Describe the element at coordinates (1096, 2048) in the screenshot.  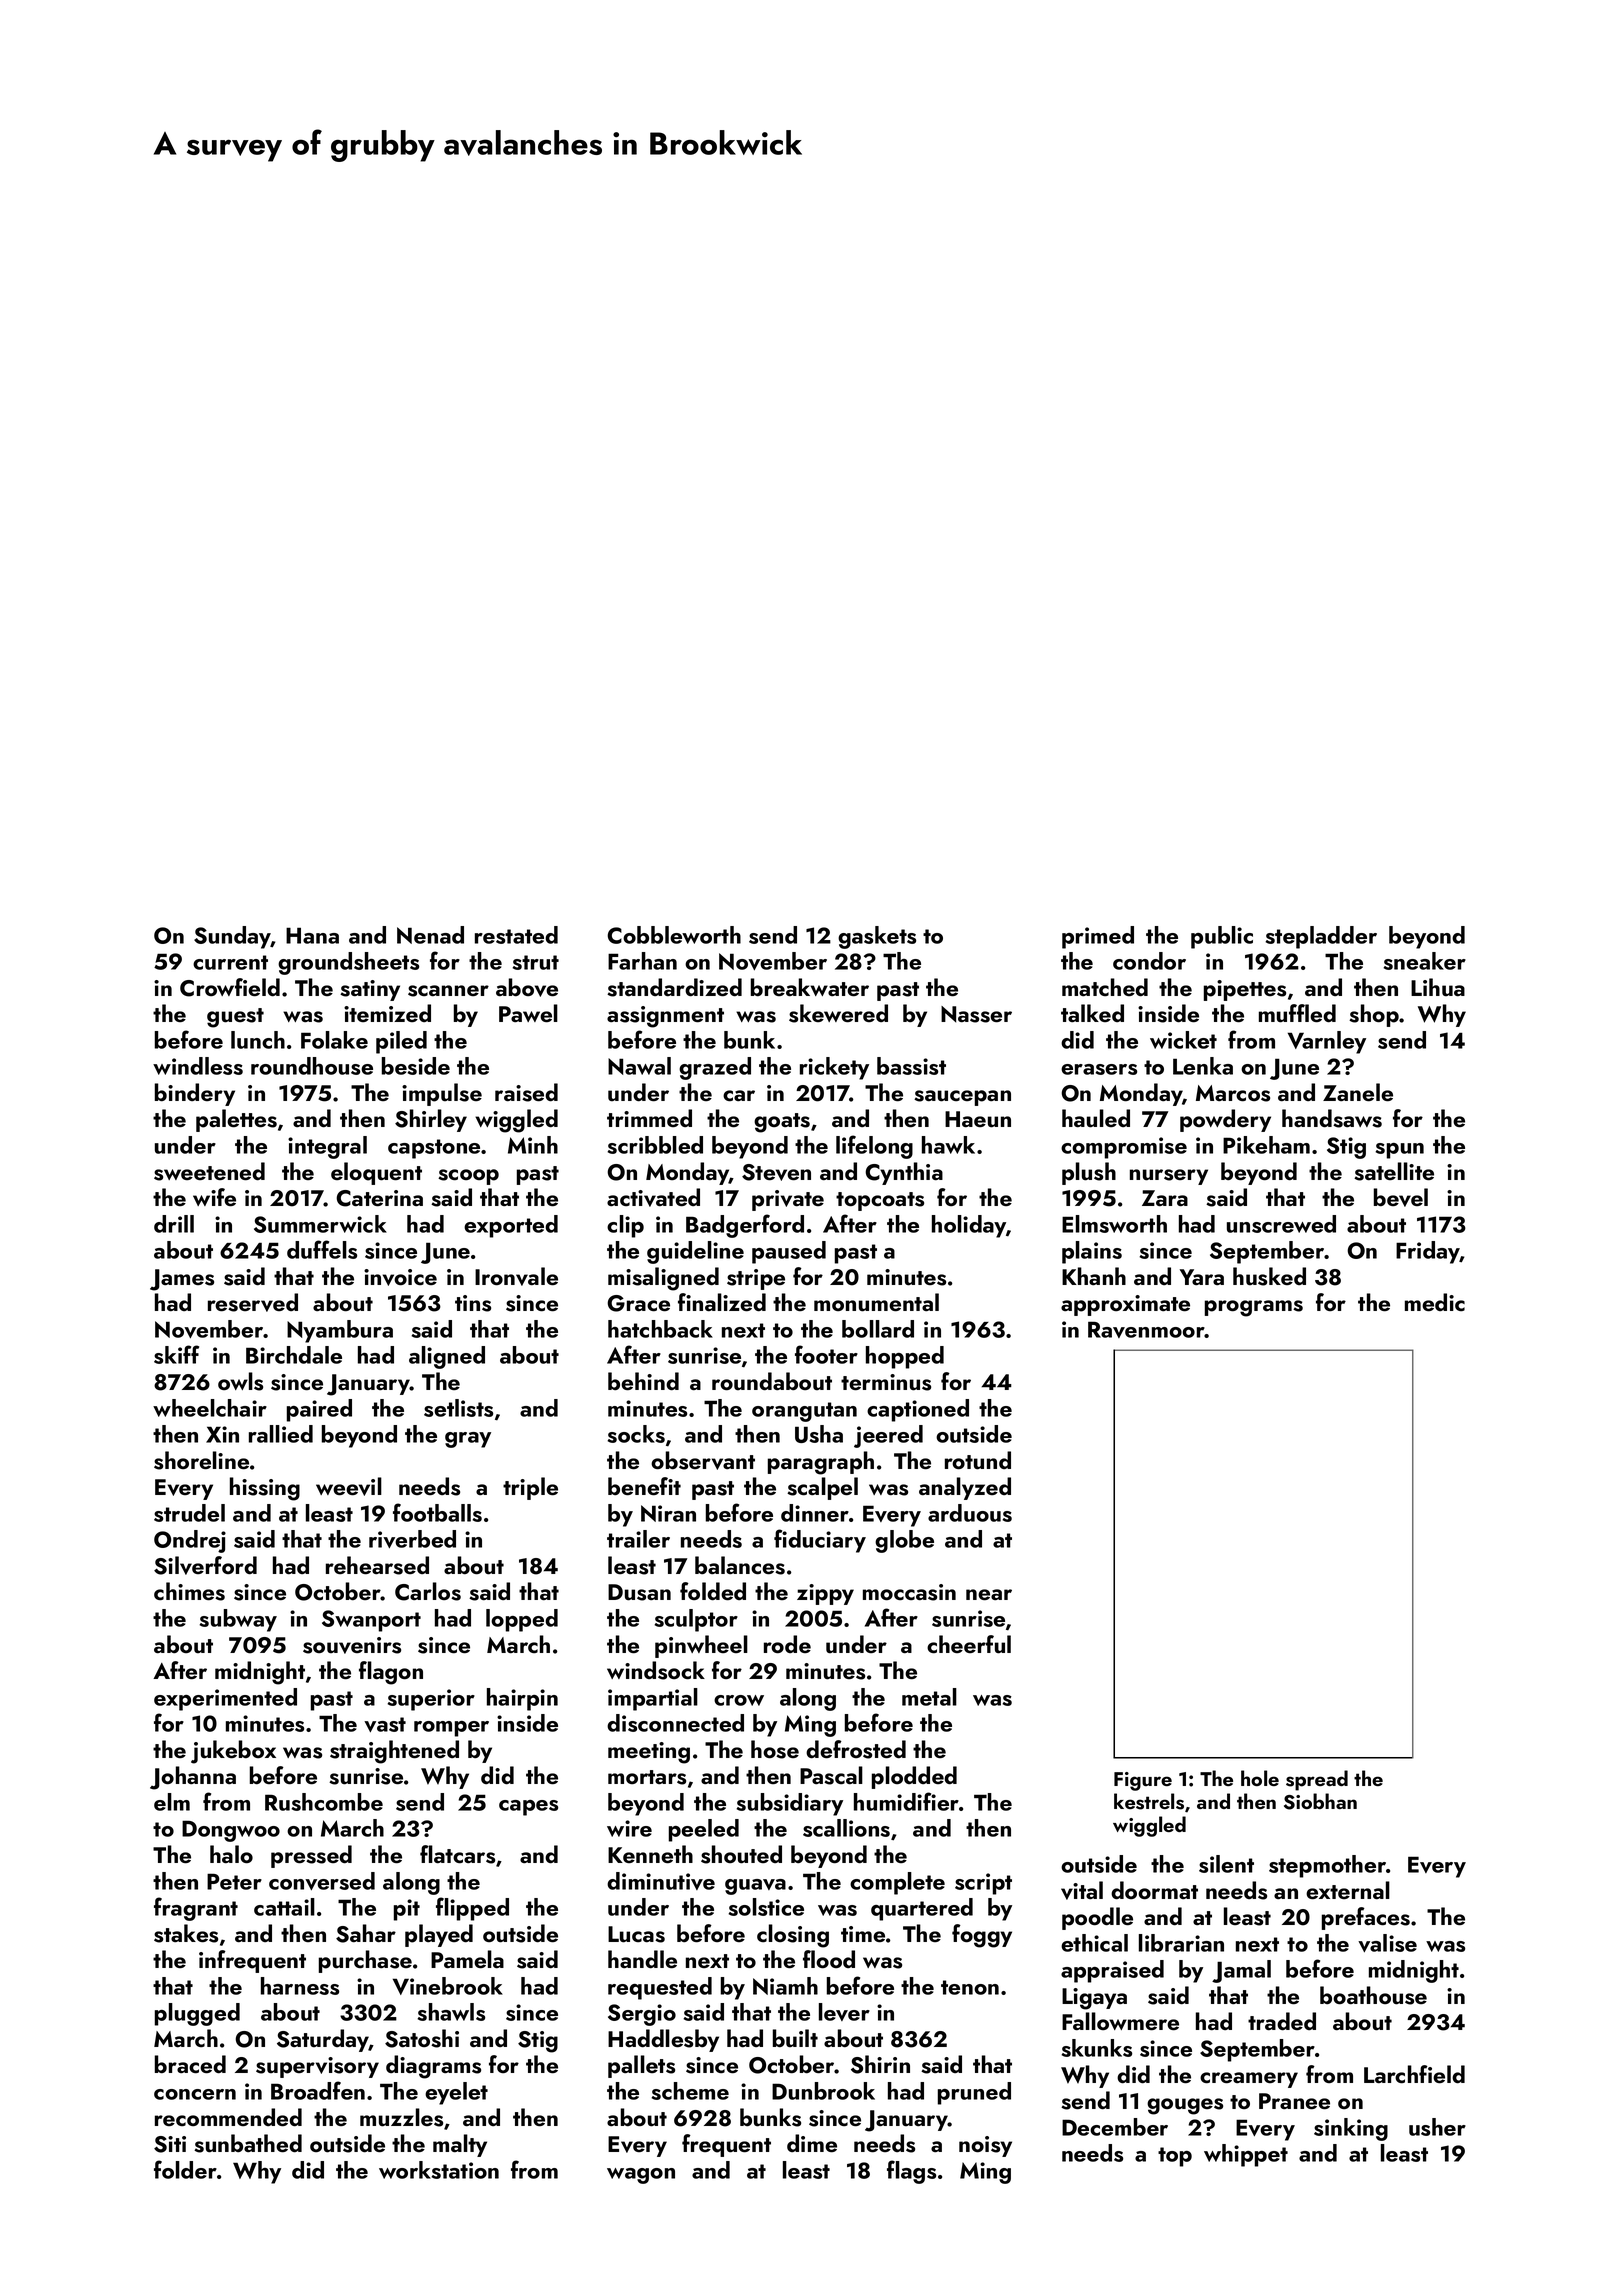
I see `skunks` at that location.
